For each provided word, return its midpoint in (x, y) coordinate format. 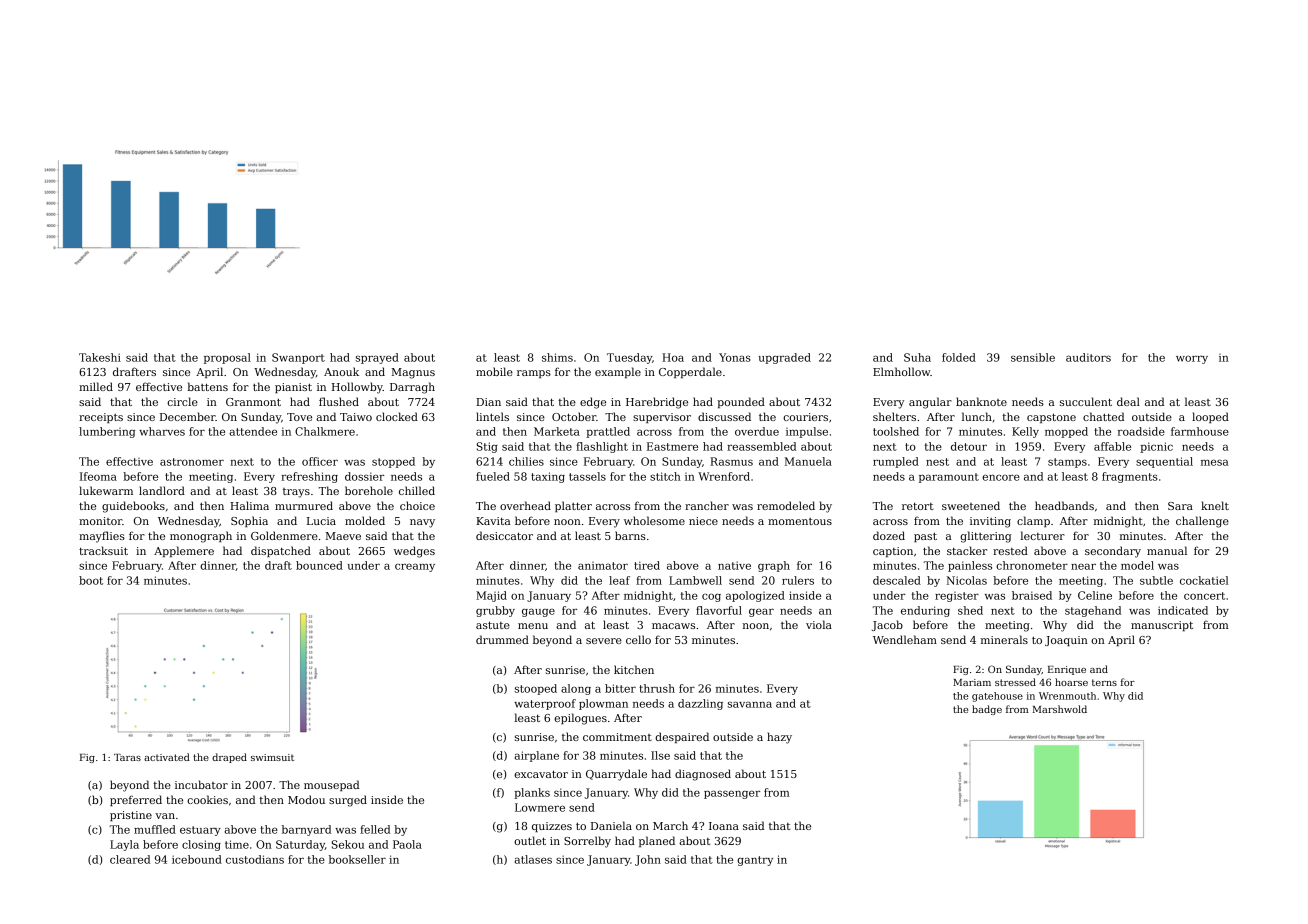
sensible (1033, 357)
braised (1032, 595)
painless (970, 566)
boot (91, 580)
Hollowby (357, 388)
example (618, 372)
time (237, 844)
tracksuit (103, 550)
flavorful (719, 610)
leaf (619, 580)
